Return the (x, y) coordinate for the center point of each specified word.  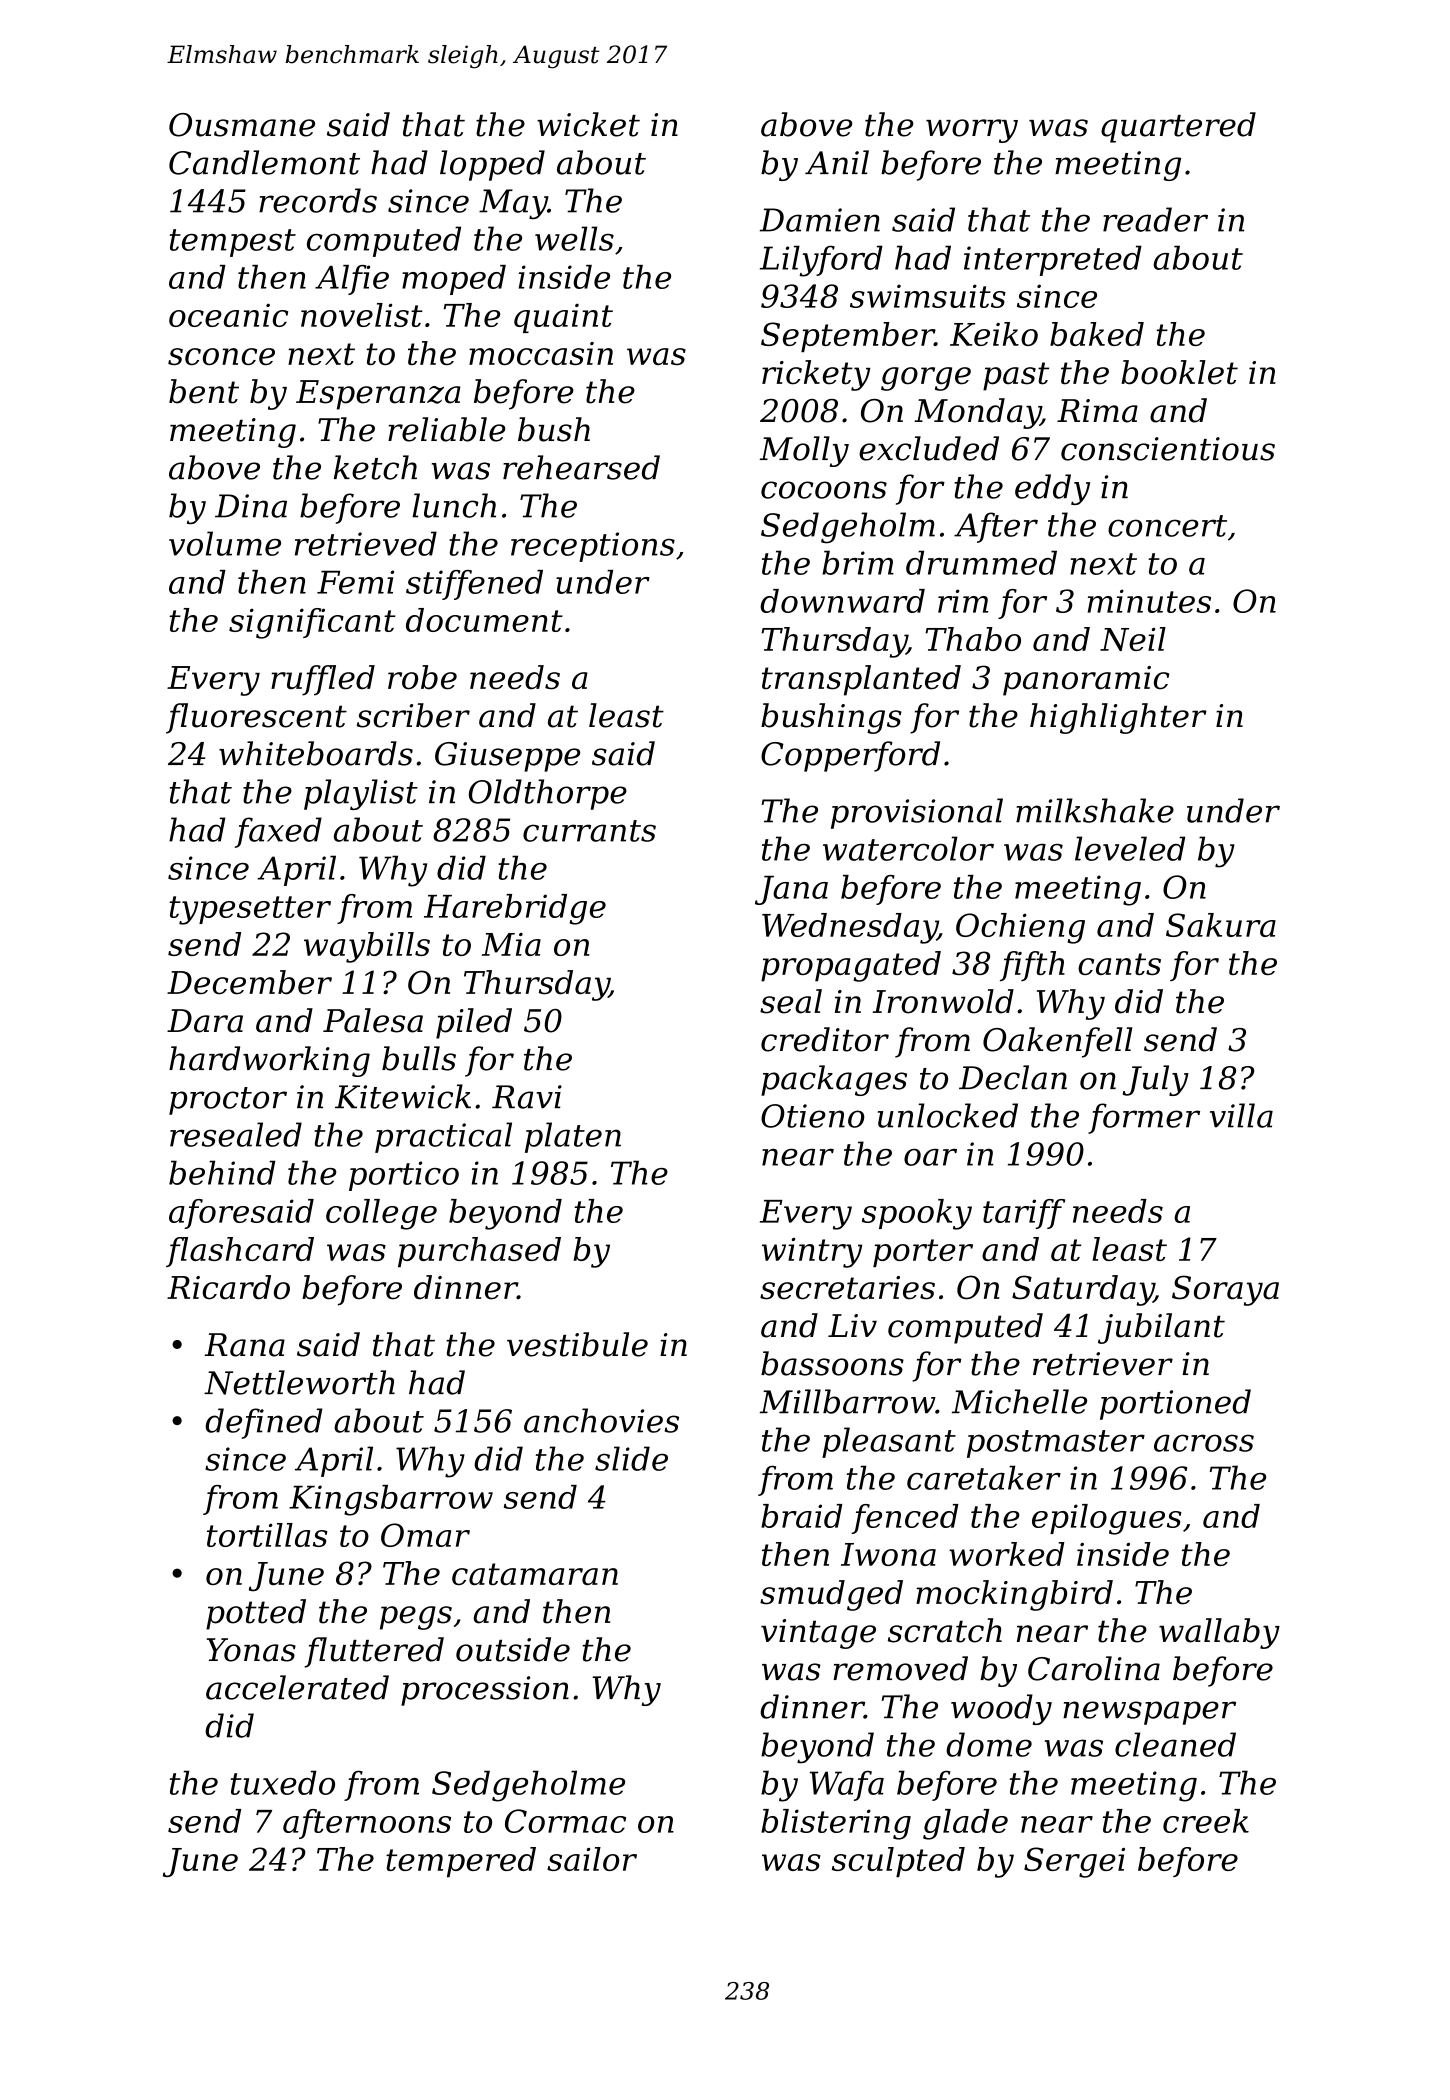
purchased (479, 1252)
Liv (852, 1325)
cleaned (1175, 1744)
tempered (461, 1862)
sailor (592, 1859)
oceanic (228, 315)
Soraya (1225, 1290)
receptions (593, 547)
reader (1155, 219)
